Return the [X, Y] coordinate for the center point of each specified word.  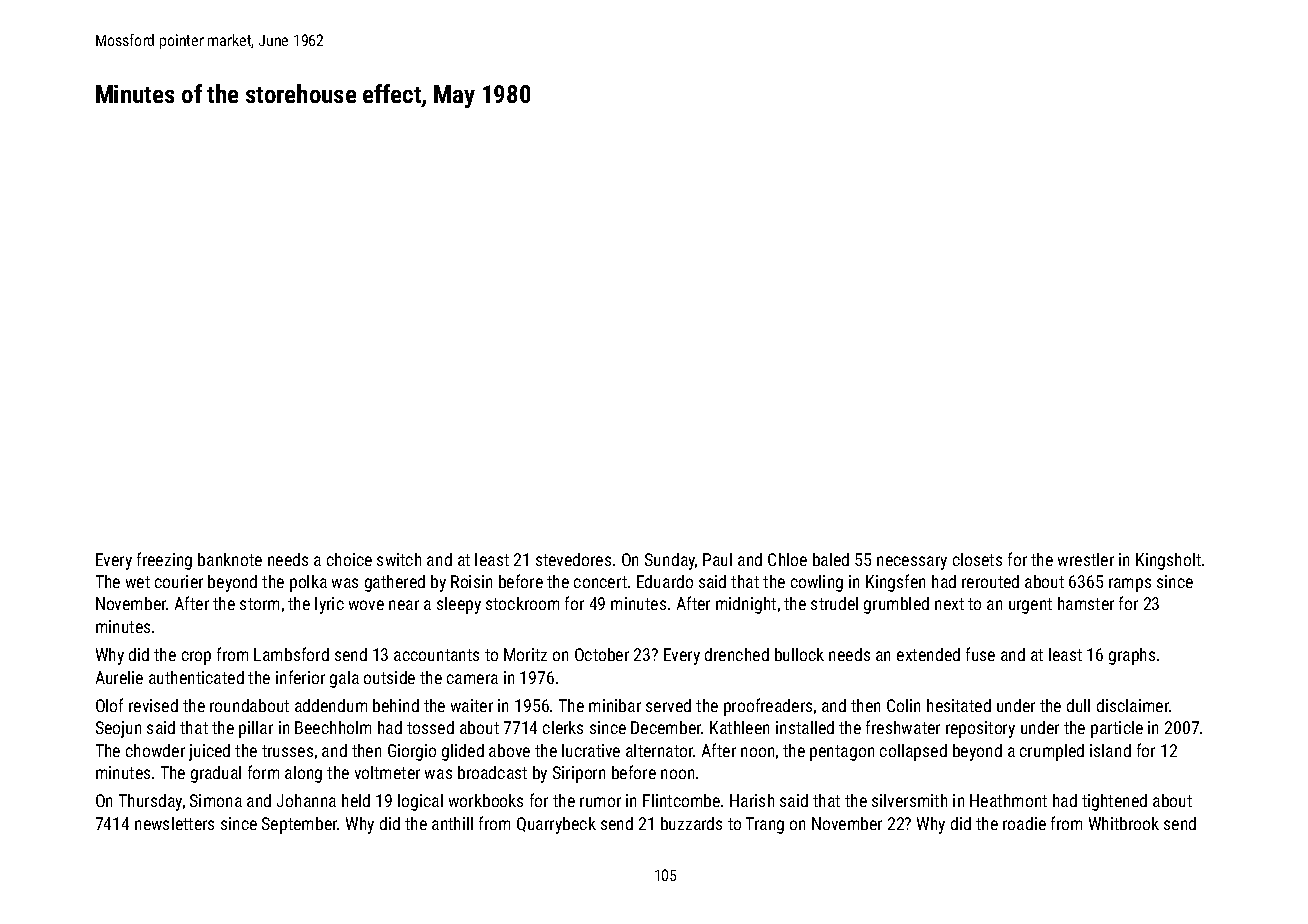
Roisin [471, 581]
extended [928, 654]
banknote [230, 559]
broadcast [492, 772]
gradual [216, 774]
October [602, 654]
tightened [1114, 802]
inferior [300, 677]
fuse [980, 654]
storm [259, 604]
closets [977, 559]
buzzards [691, 823]
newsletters [174, 823]
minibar [615, 705]
